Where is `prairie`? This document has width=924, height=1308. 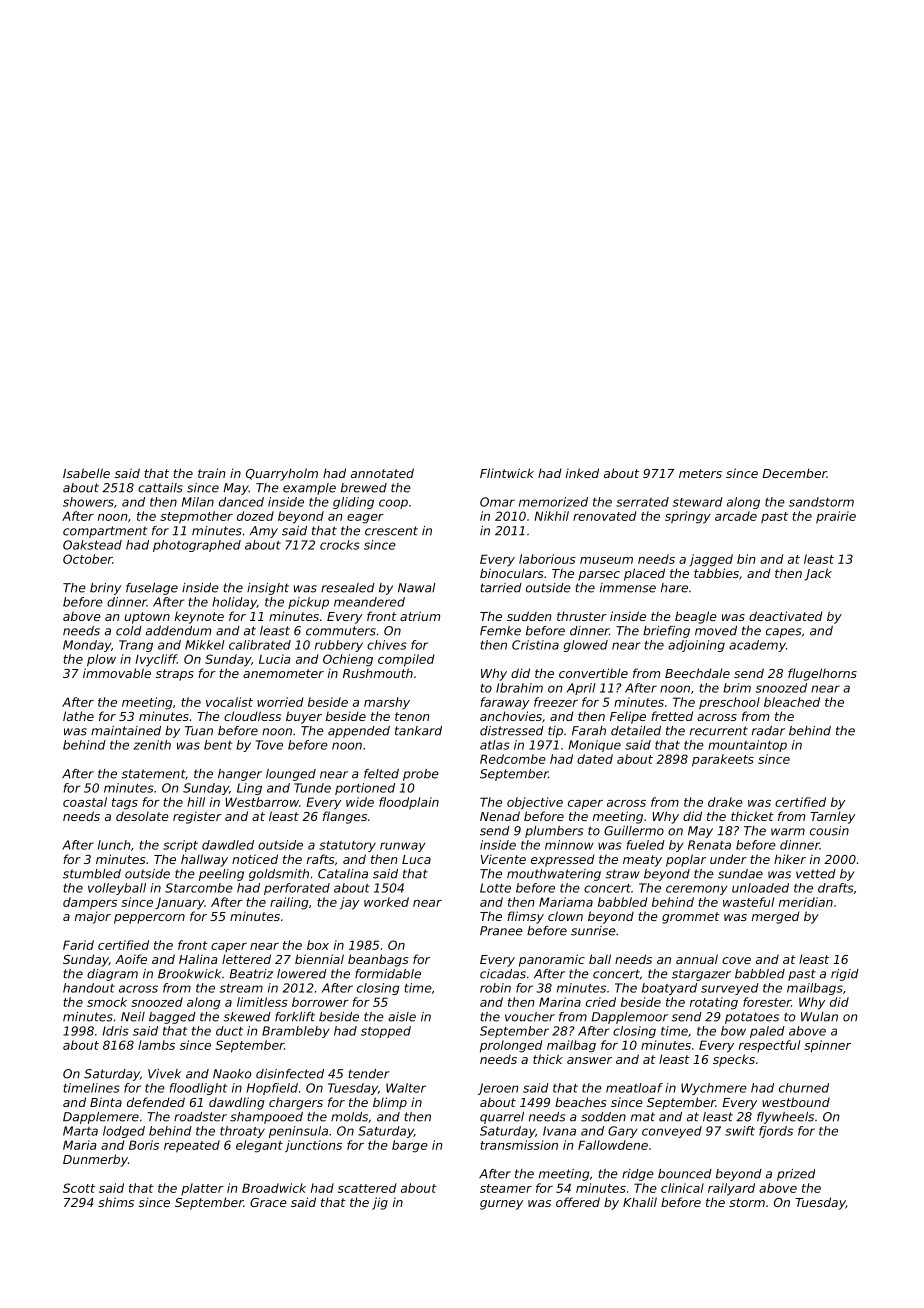
prairie is located at coordinates (836, 517).
